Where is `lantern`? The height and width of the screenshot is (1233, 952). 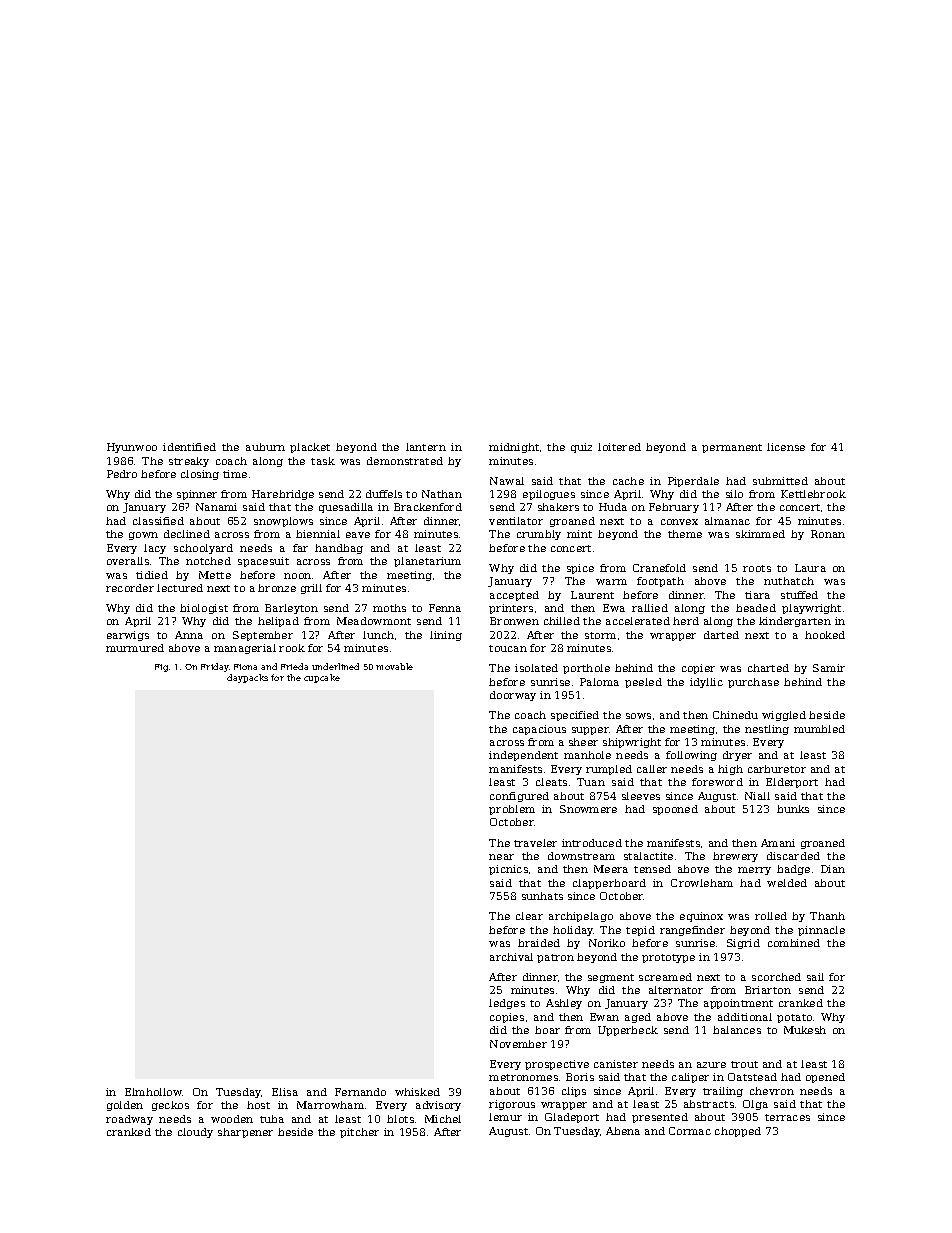 lantern is located at coordinates (426, 447).
